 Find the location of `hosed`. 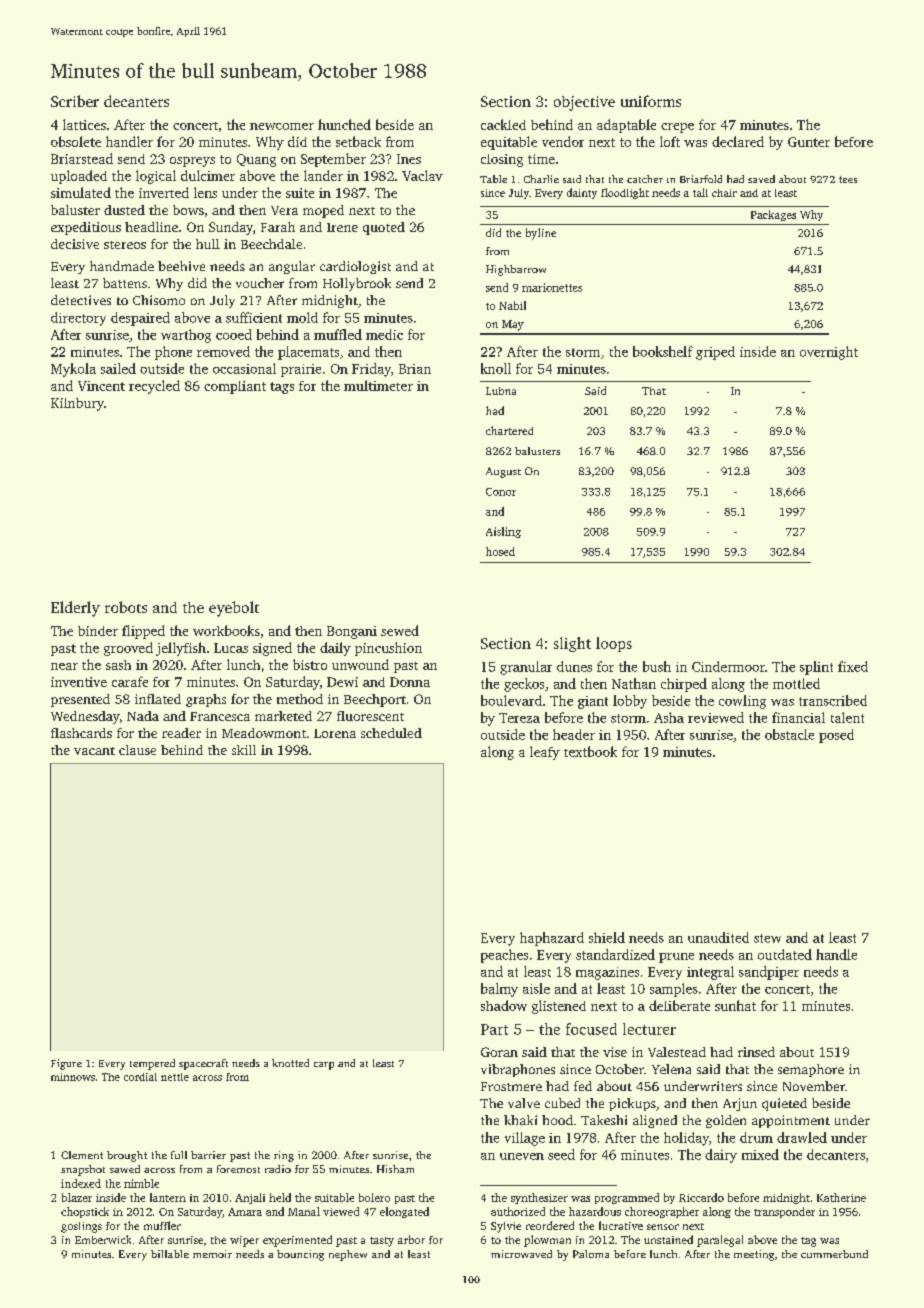

hosed is located at coordinates (500, 551).
